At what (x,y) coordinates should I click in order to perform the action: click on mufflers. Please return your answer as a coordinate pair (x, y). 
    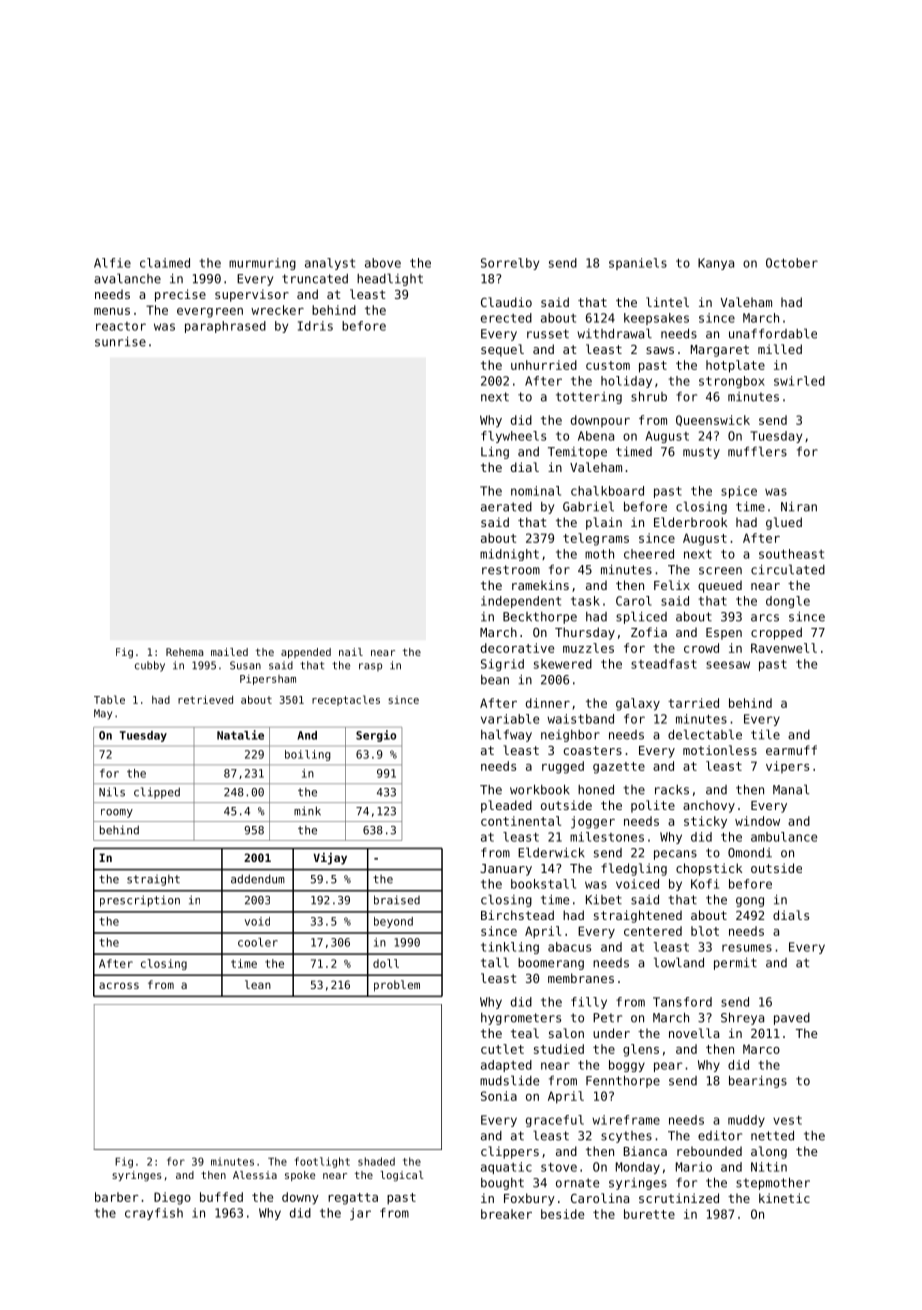
    Looking at the image, I should click on (757, 451).
